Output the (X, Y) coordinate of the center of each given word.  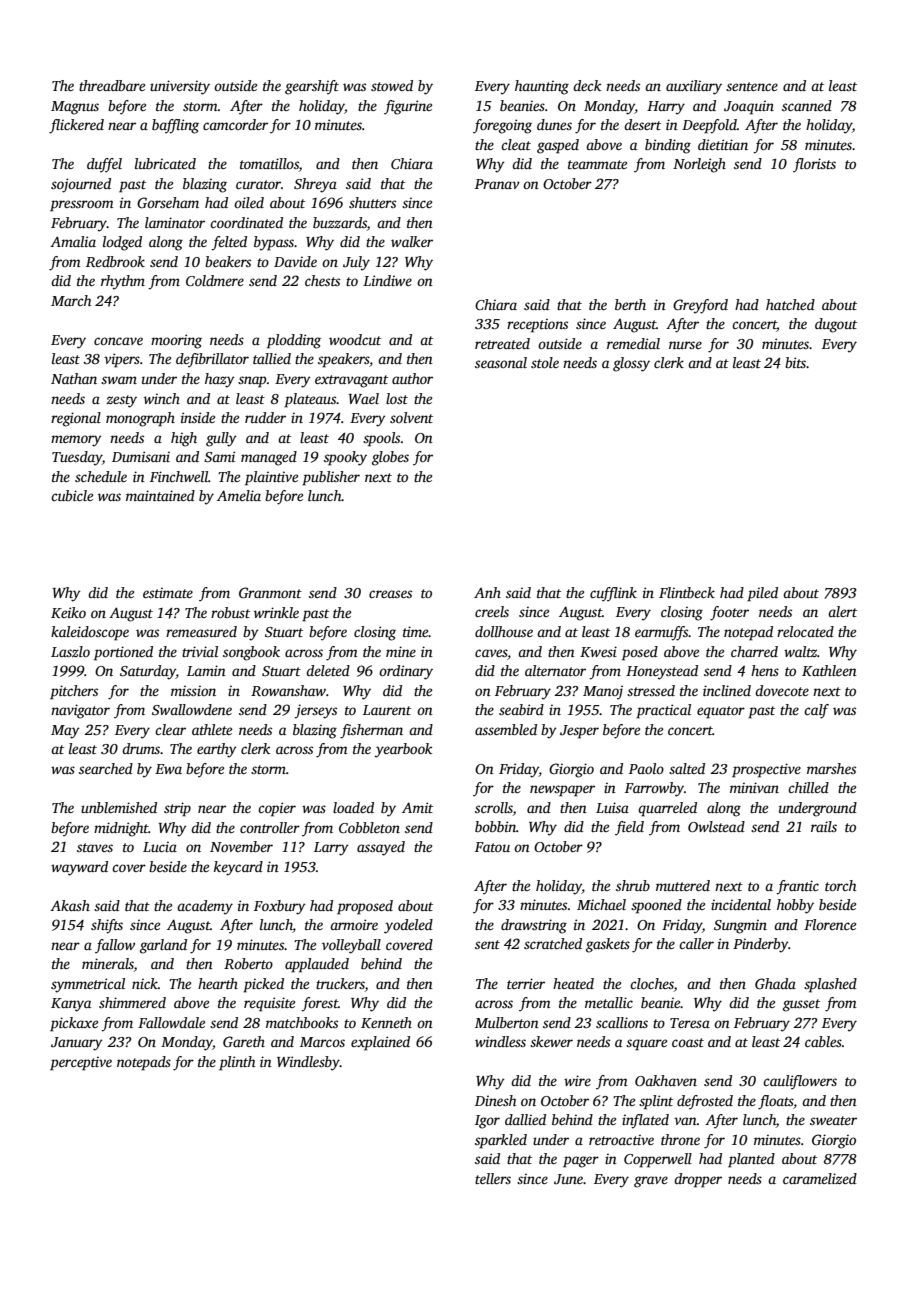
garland (163, 946)
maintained (160, 495)
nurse (685, 345)
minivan (754, 787)
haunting (542, 87)
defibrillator (212, 360)
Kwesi (598, 651)
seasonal (501, 362)
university (180, 87)
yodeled (408, 926)
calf (816, 711)
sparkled (501, 1141)
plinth (237, 1063)
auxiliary (694, 87)
